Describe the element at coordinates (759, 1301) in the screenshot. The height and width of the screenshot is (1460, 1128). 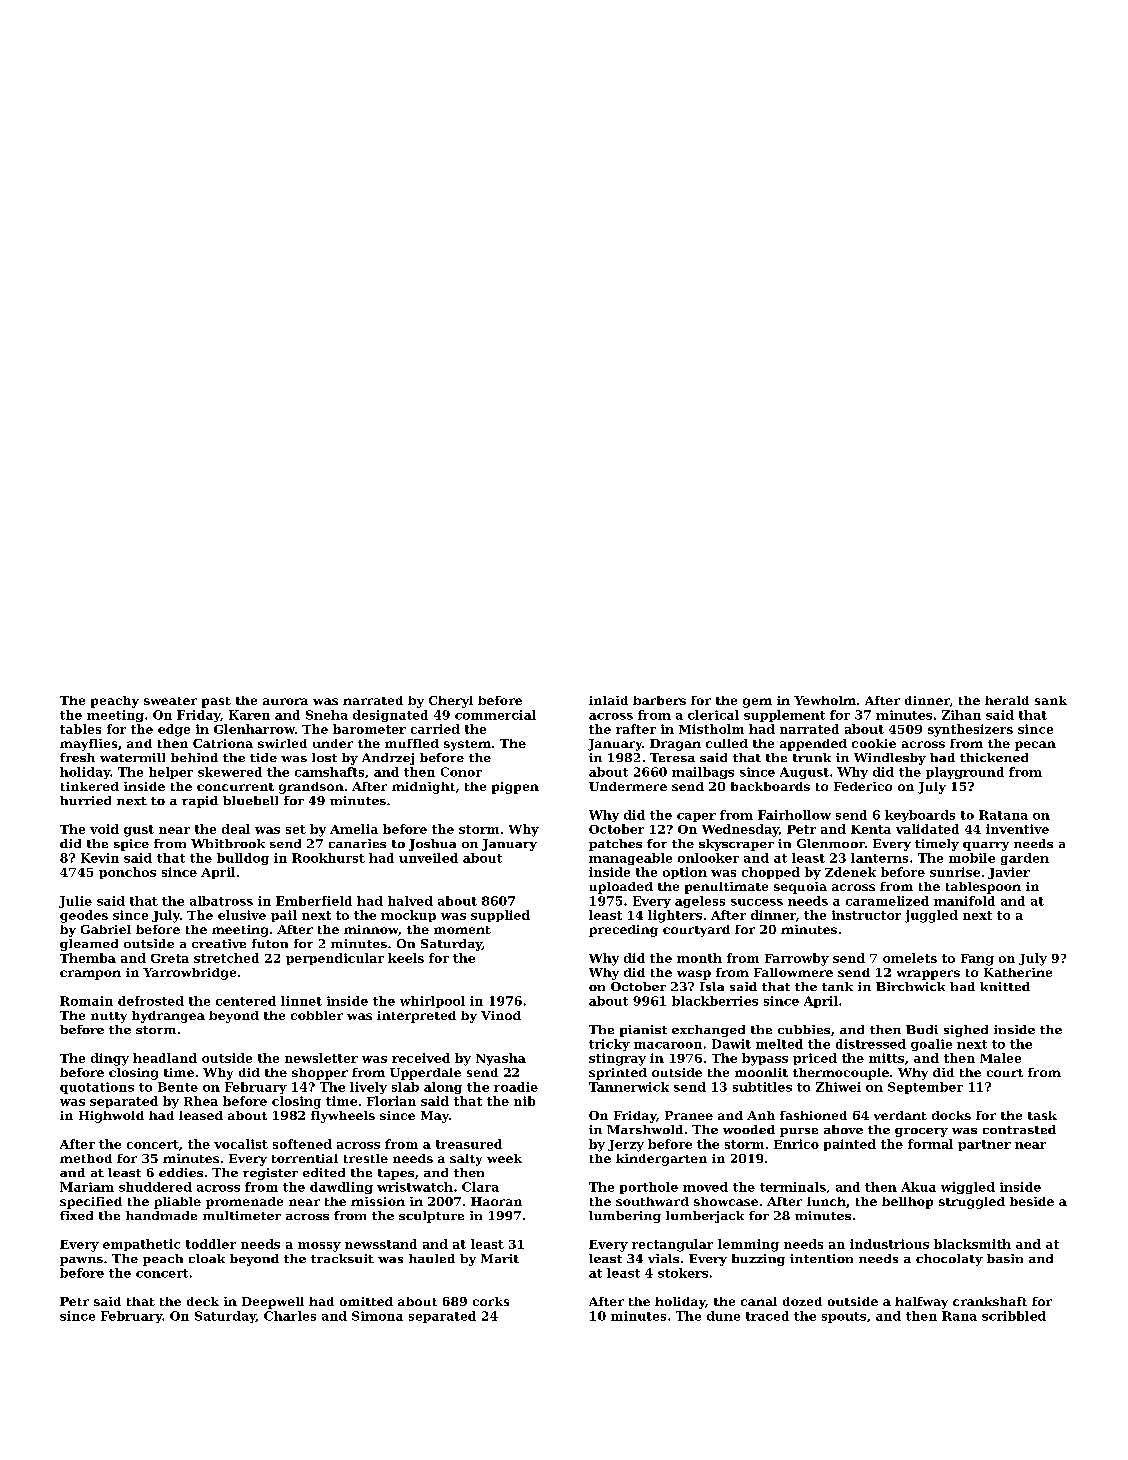
I see `canal` at that location.
